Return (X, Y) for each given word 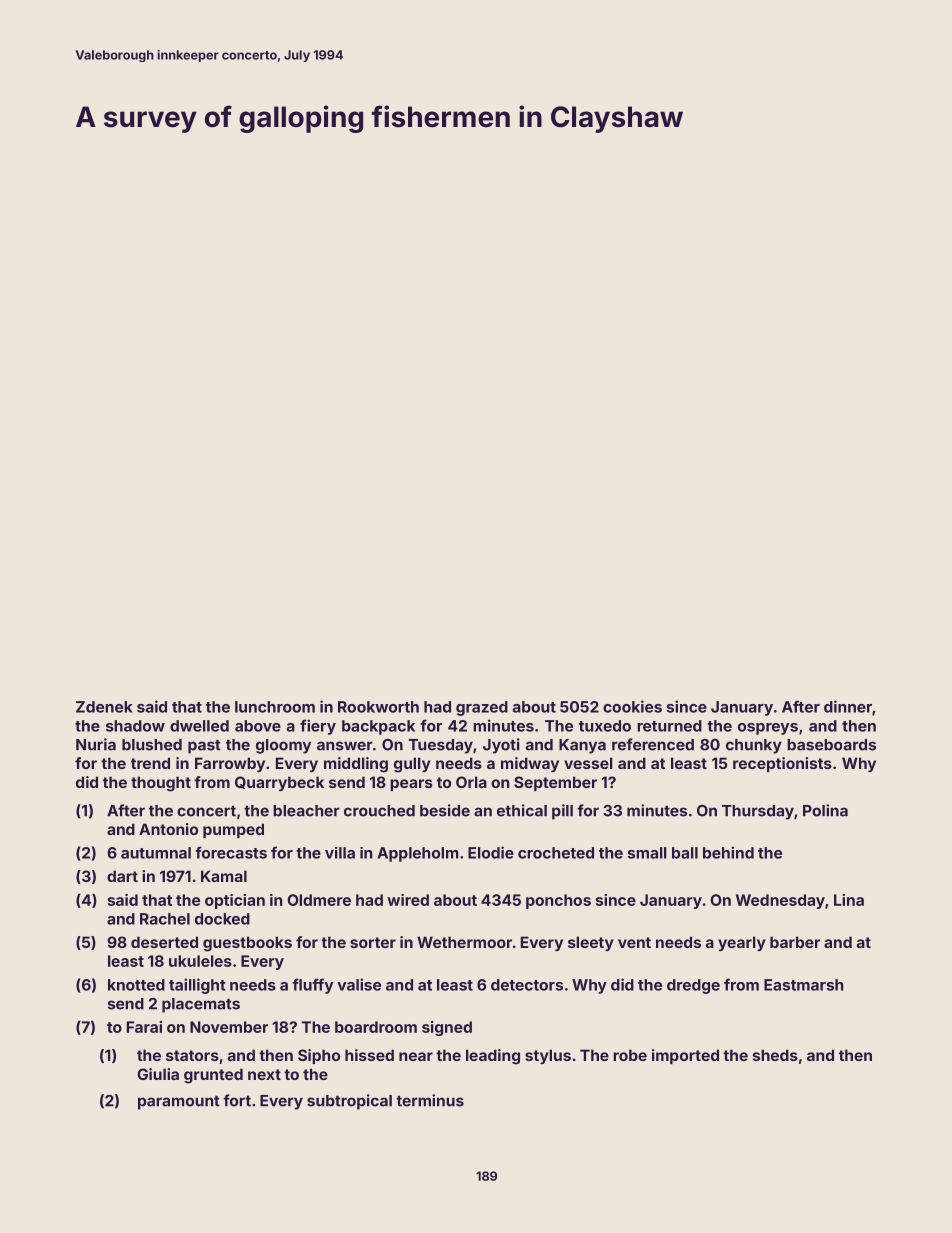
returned (669, 726)
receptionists (782, 764)
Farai (144, 1027)
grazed (482, 708)
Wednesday (780, 901)
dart (122, 876)
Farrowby (230, 764)
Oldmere (319, 900)
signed (447, 1028)
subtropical (349, 1102)
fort (237, 1100)
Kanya (582, 746)
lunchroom (275, 707)
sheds (775, 1055)
